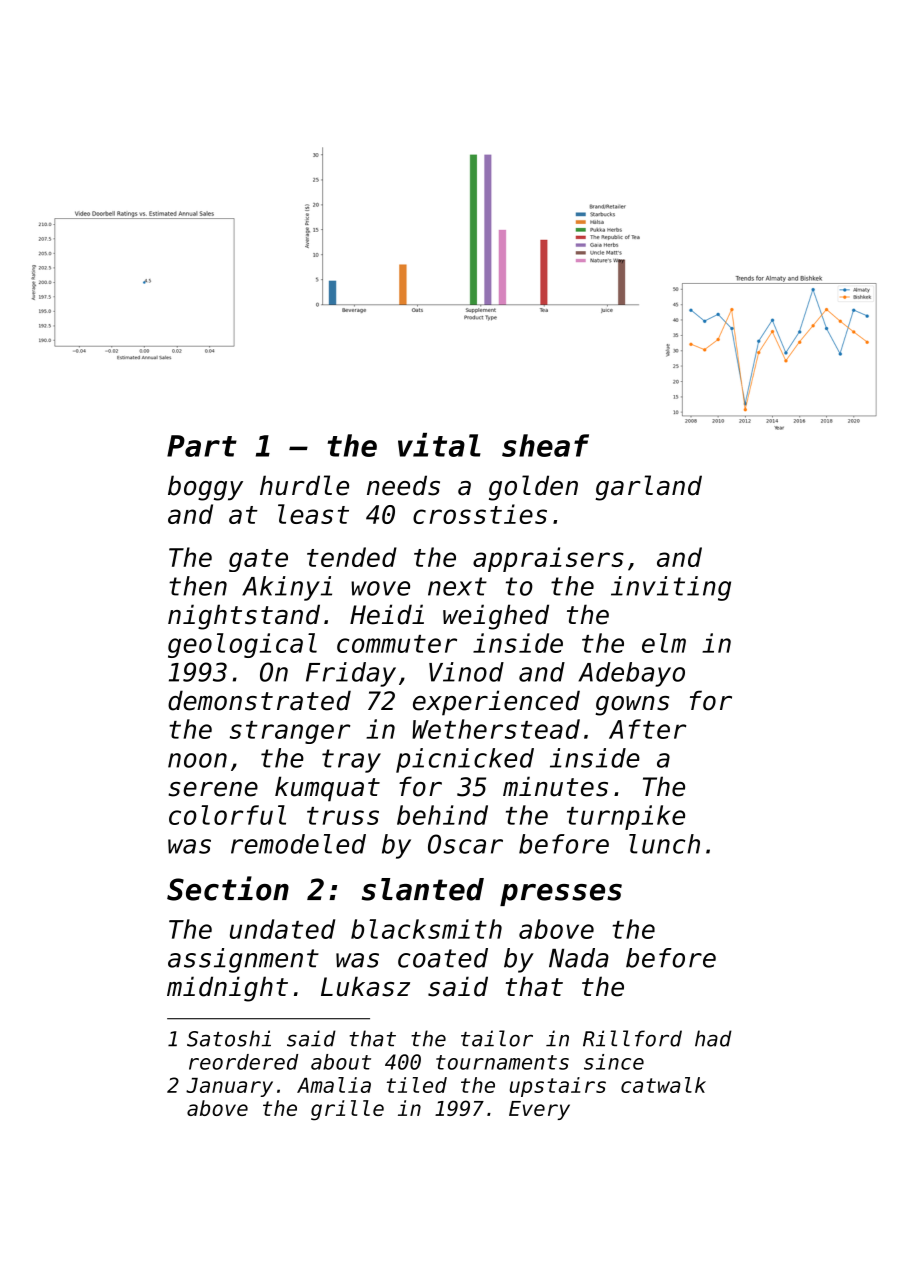 The width and height of the screenshot is (906, 1285). What do you see at coordinates (648, 488) in the screenshot?
I see `garland` at bounding box center [648, 488].
